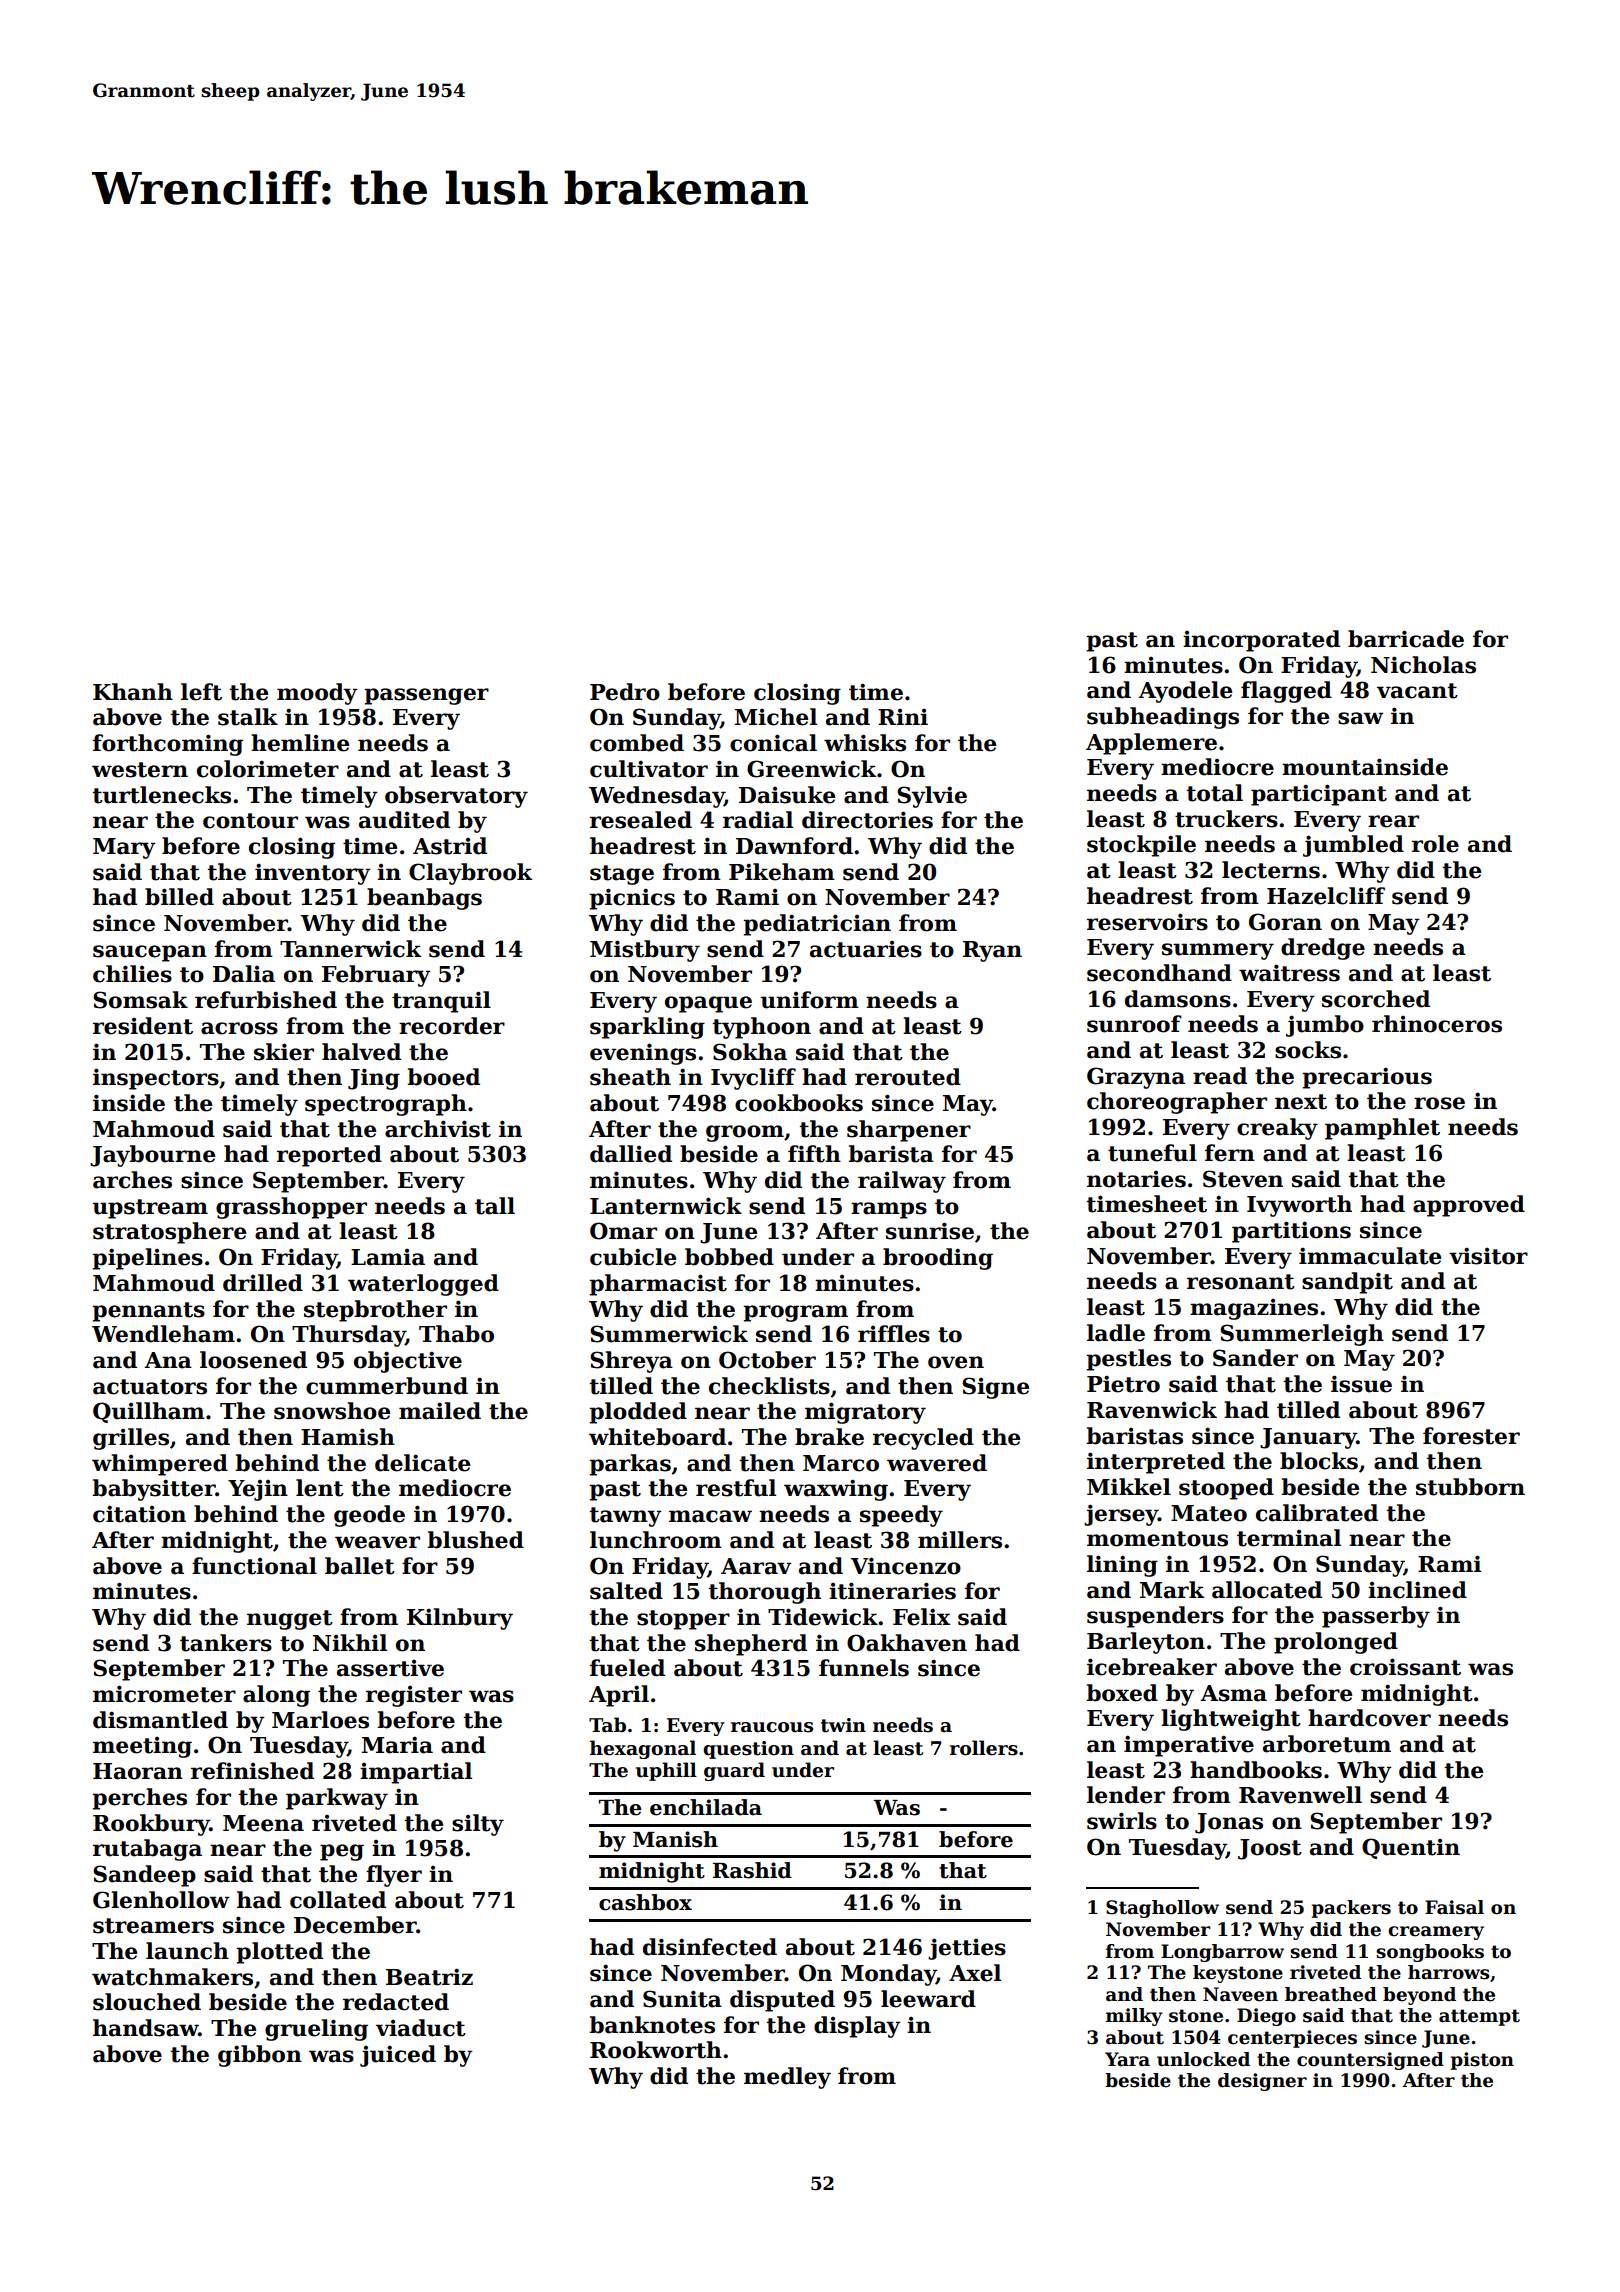  I want to click on incorporated, so click(1261, 641).
